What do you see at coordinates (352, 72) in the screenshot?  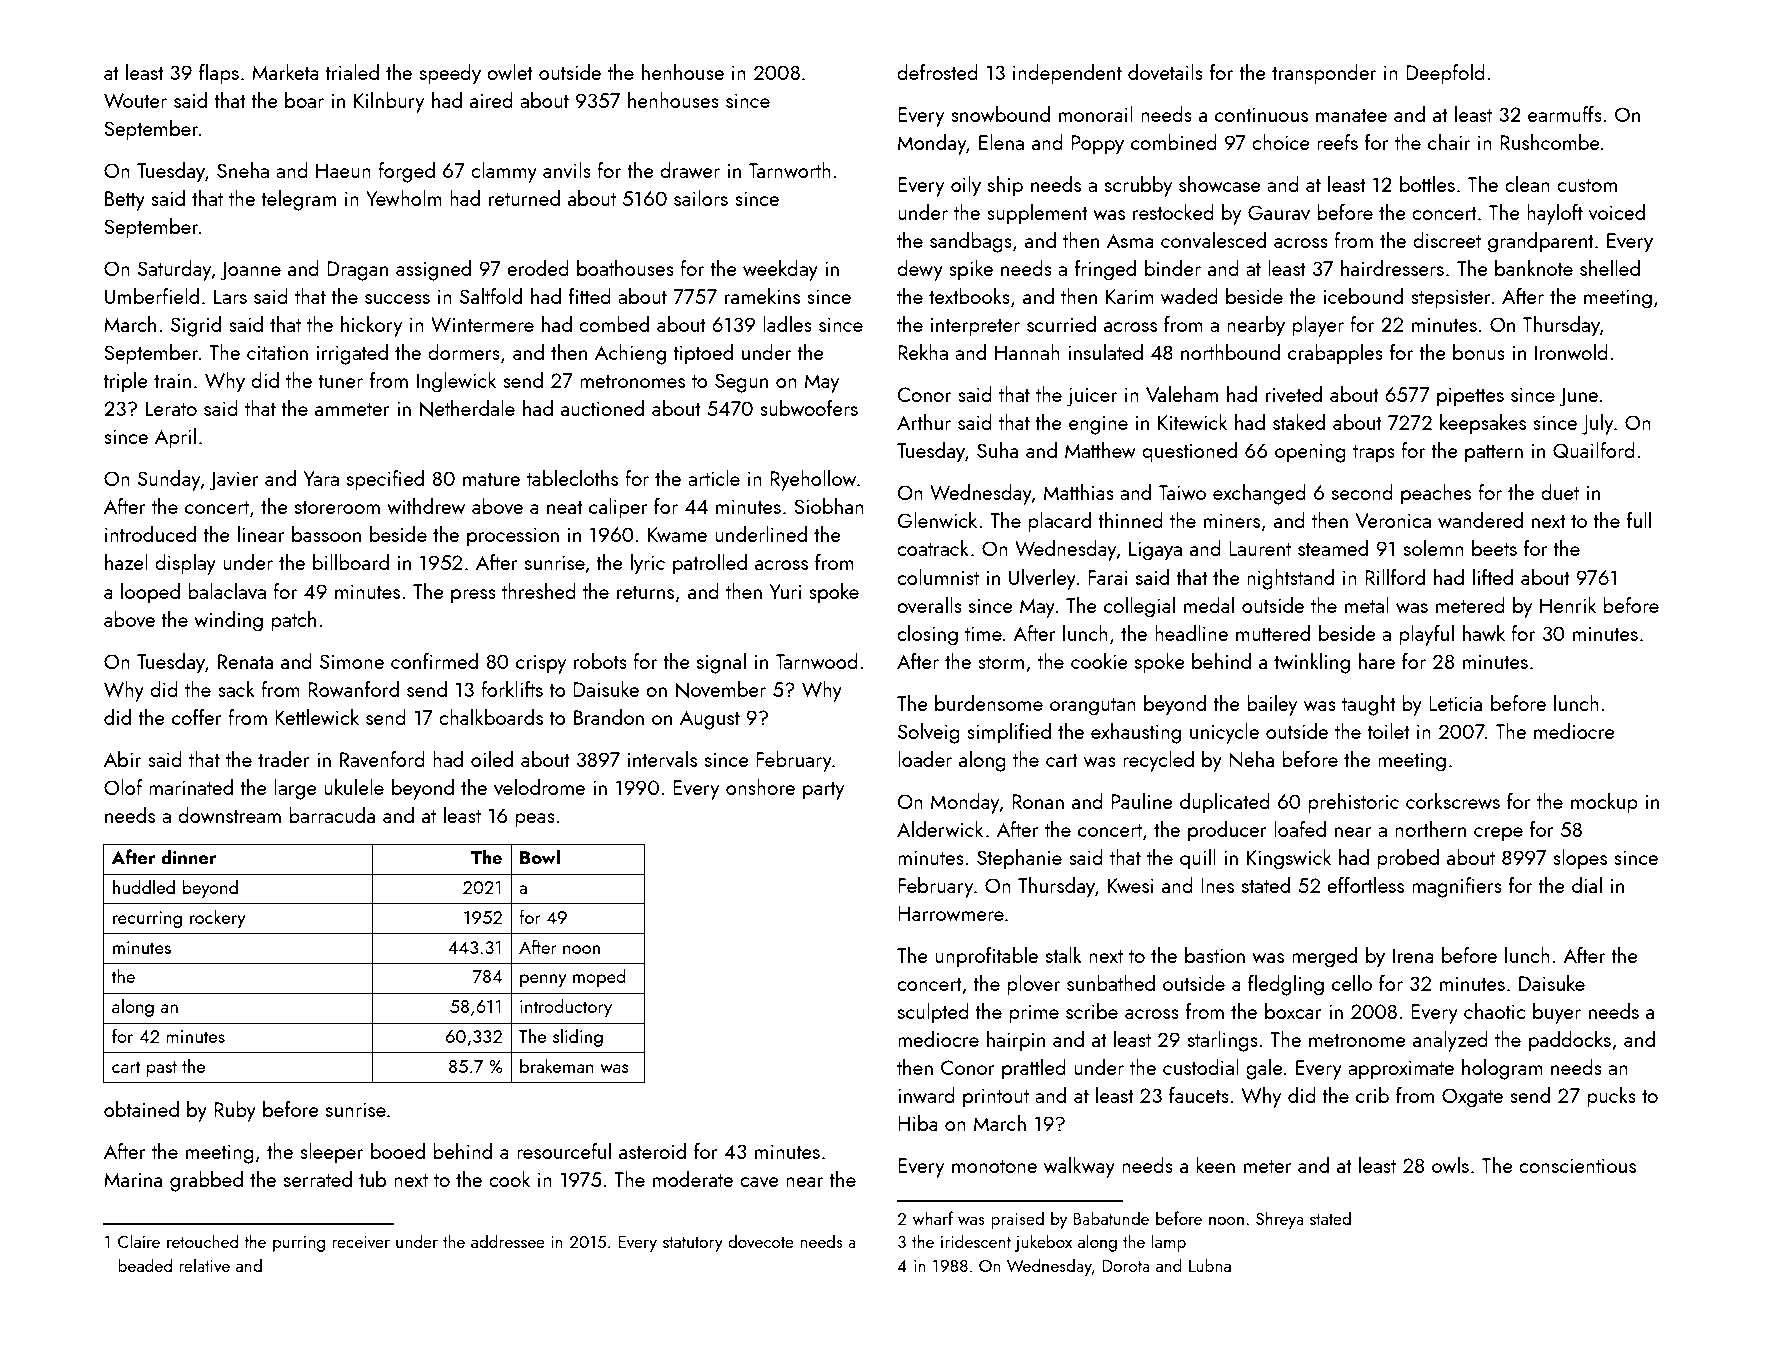 I see `trialed` at bounding box center [352, 72].
